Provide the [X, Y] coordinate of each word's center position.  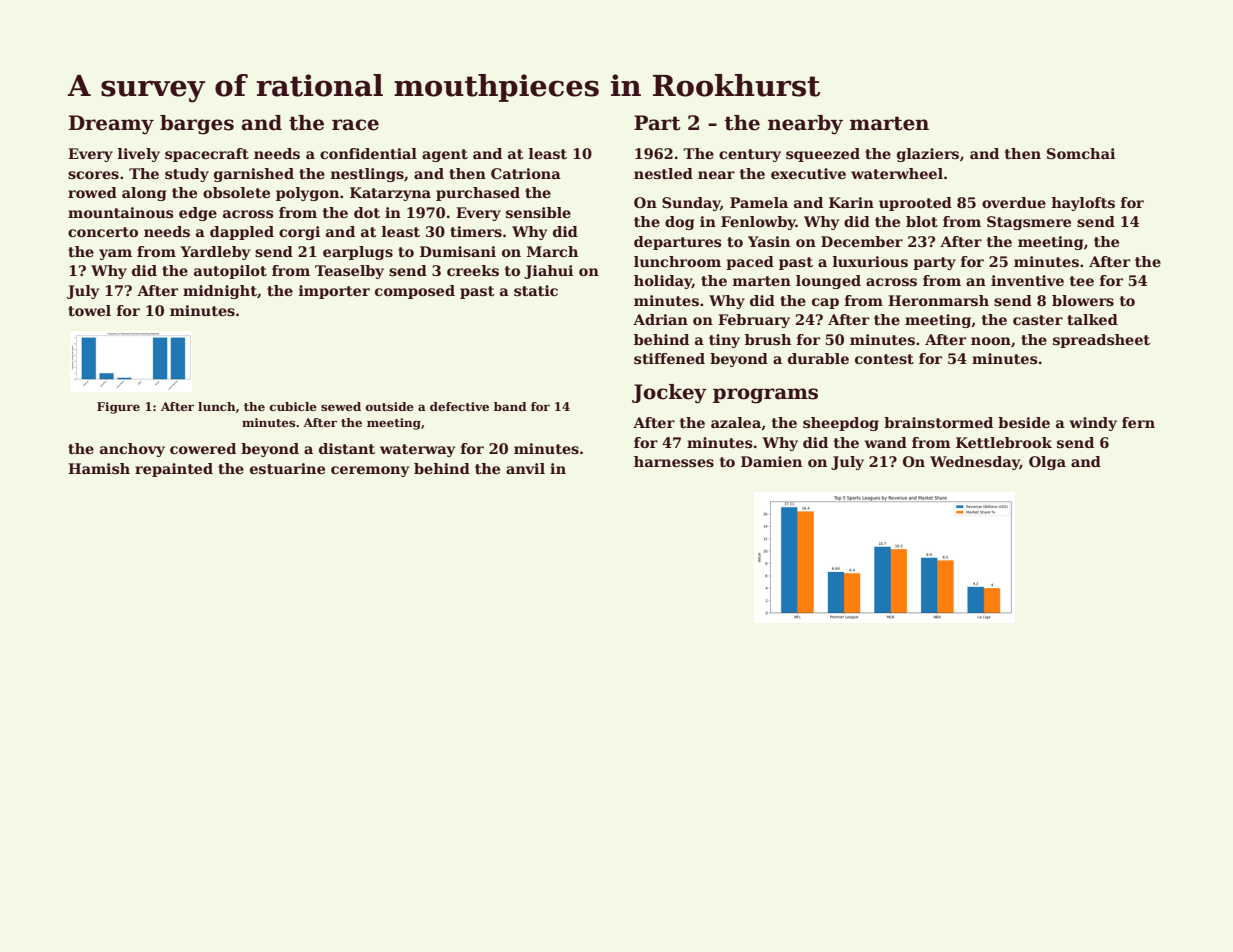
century [750, 155]
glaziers [928, 155]
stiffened [669, 358]
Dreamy [111, 125]
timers [476, 231]
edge [198, 214]
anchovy [132, 450]
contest [884, 359]
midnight [220, 292]
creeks [473, 270]
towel [89, 310]
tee [1082, 281]
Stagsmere [1029, 223]
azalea [736, 422]
